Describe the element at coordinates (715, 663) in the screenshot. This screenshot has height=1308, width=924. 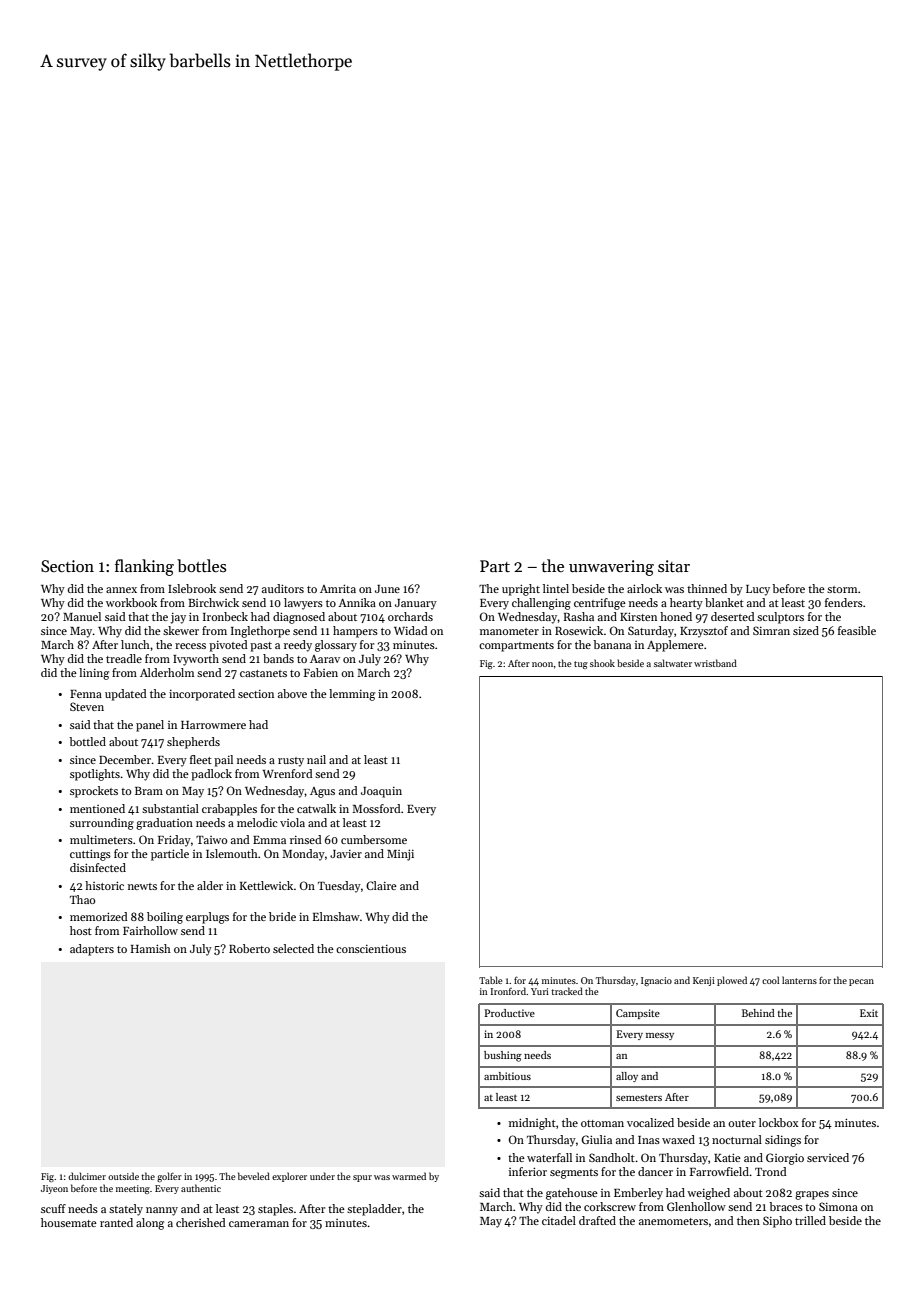
I see `wristband` at that location.
